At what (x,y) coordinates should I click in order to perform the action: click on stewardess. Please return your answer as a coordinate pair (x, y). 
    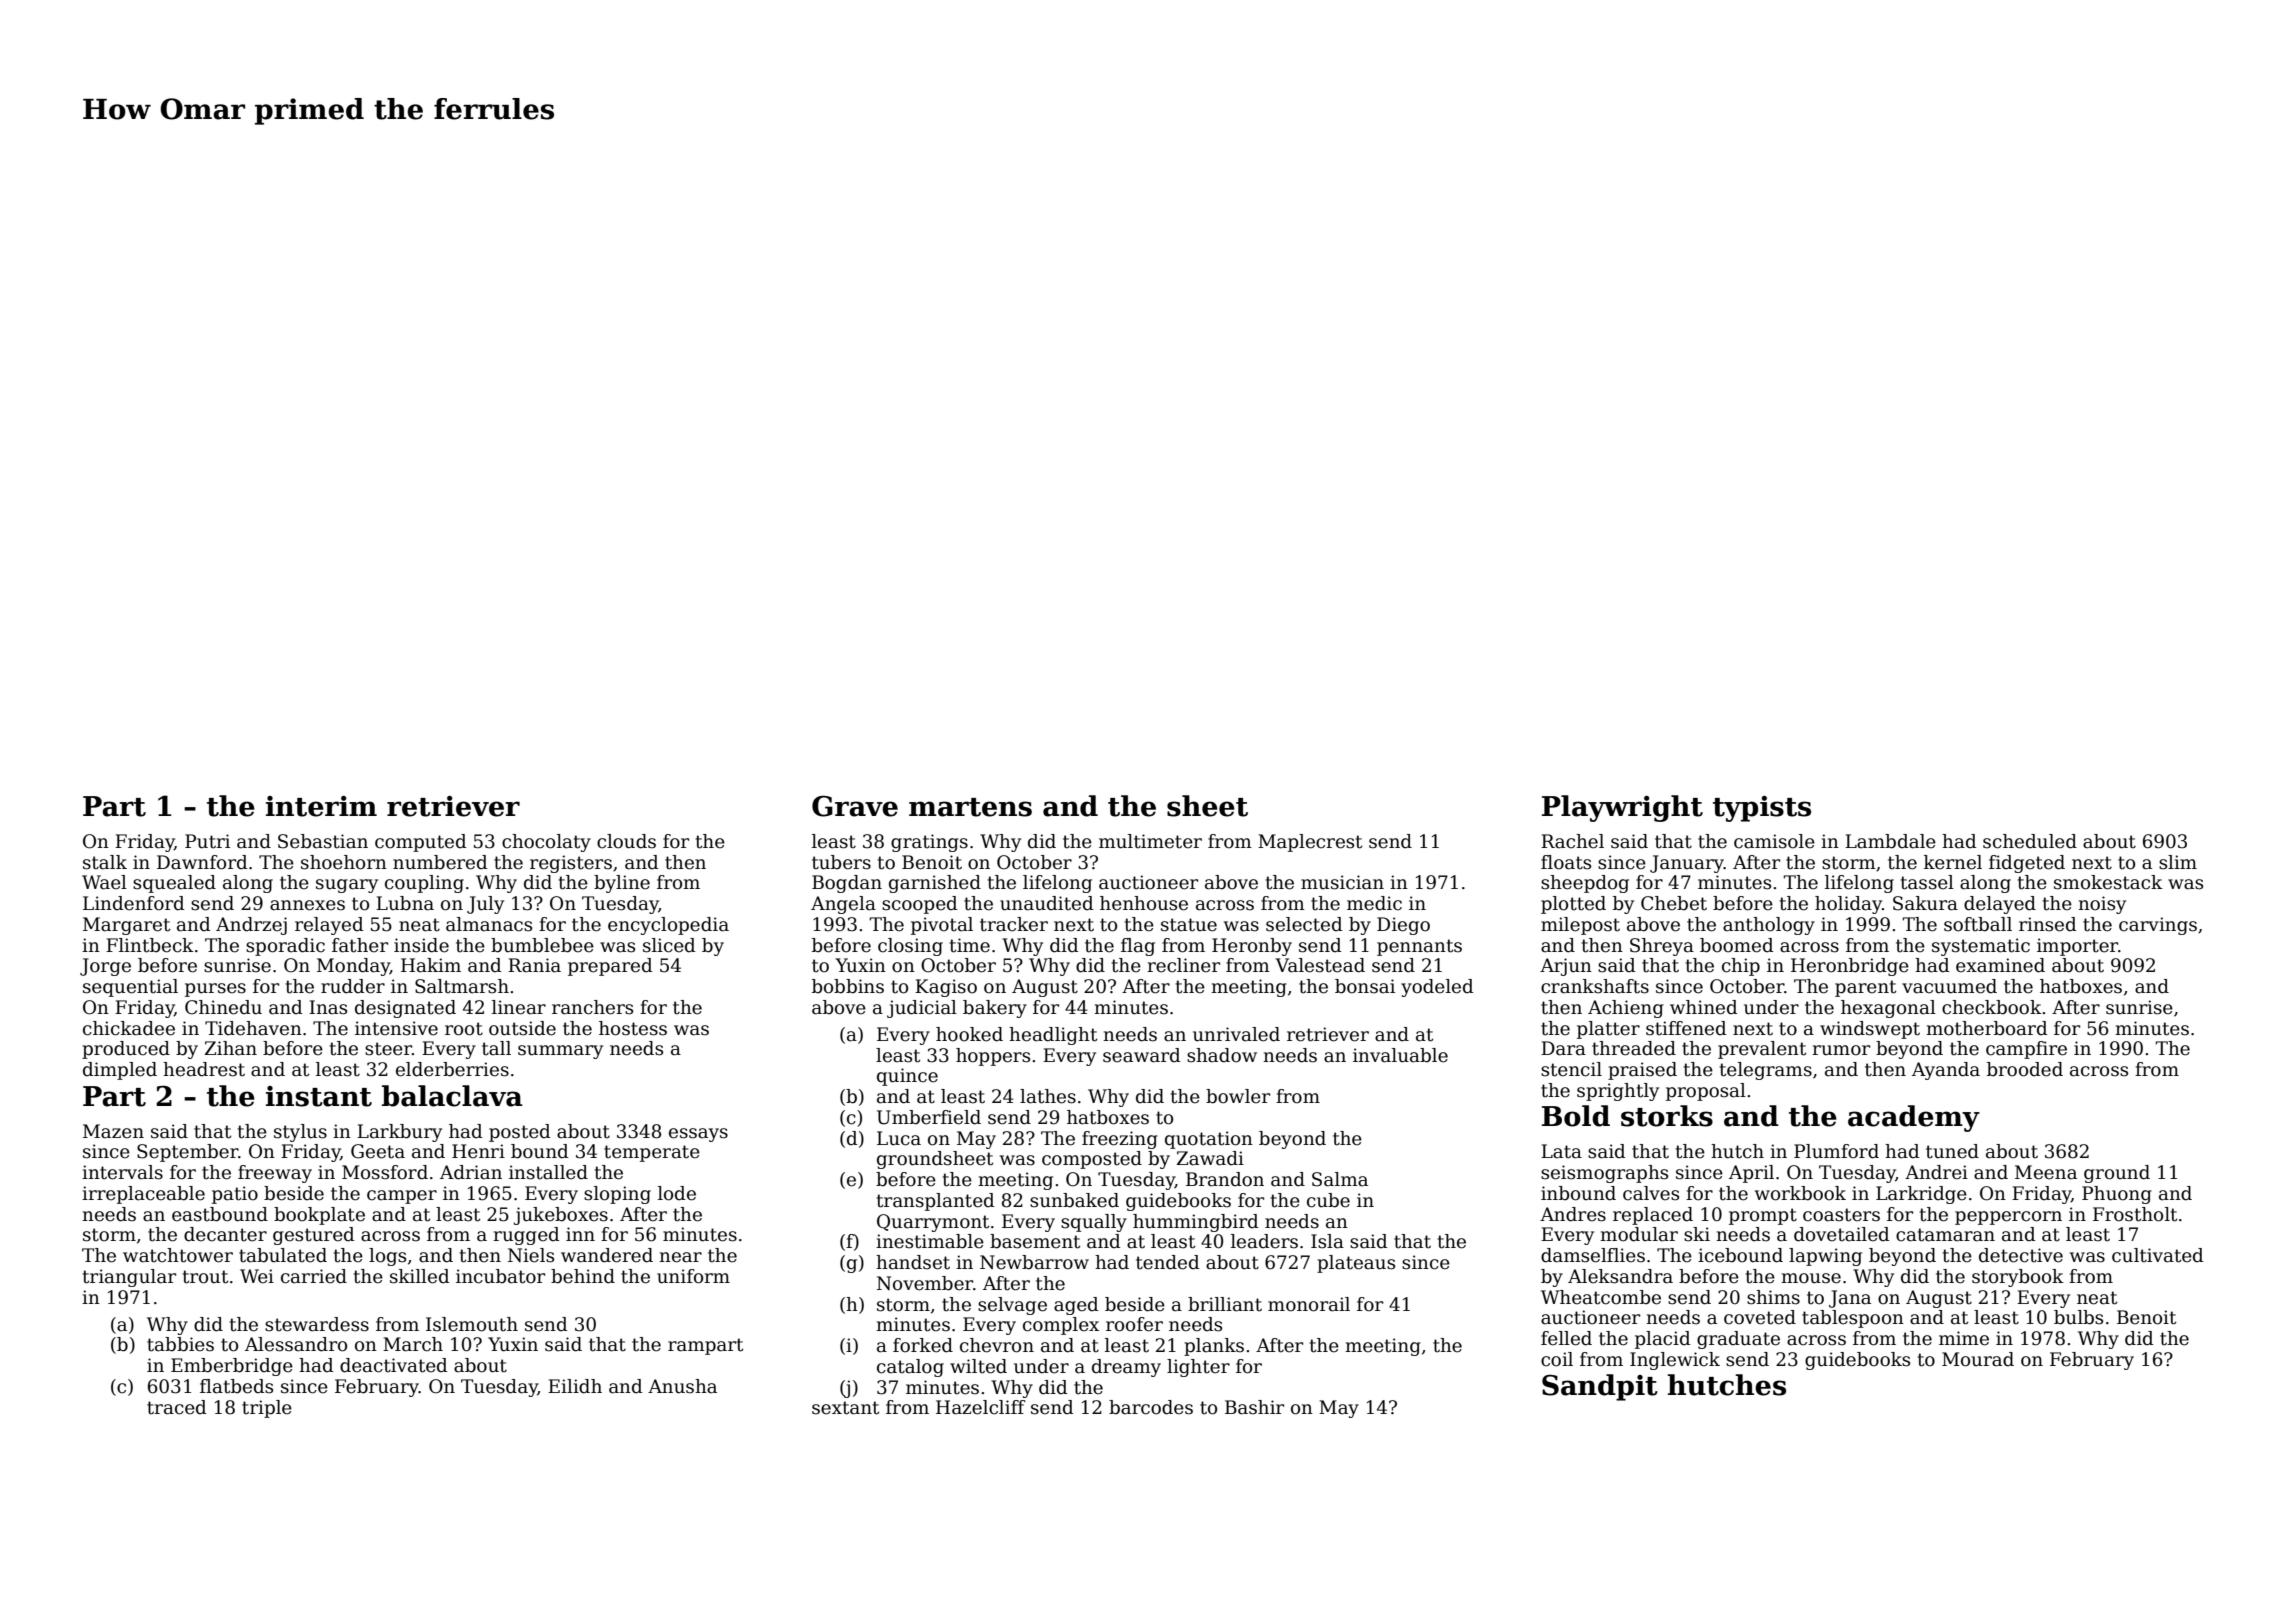
    Looking at the image, I should click on (317, 1324).
